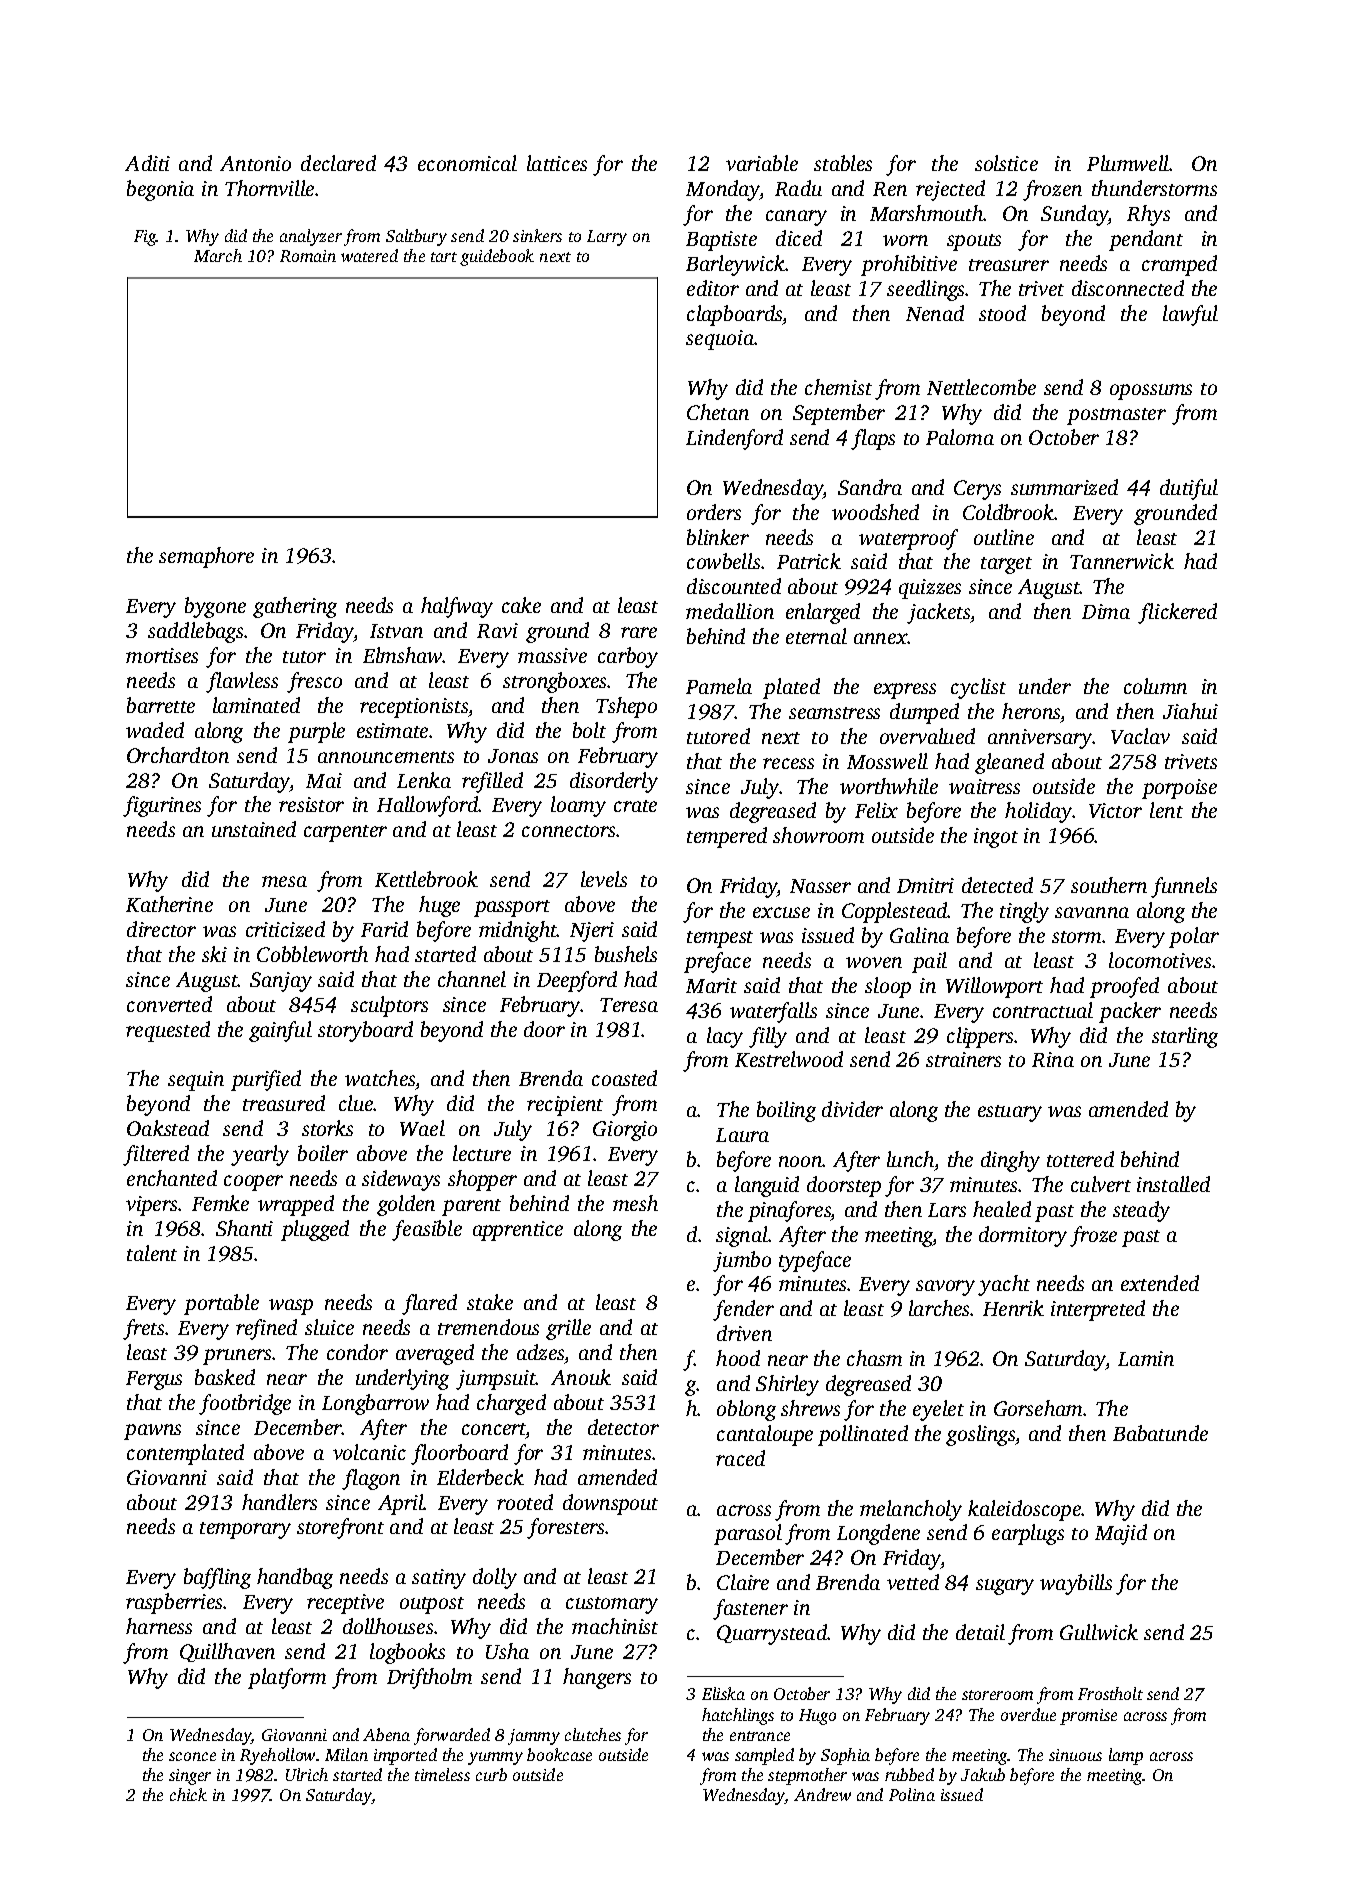 This page has height=1902, width=1345. What do you see at coordinates (1128, 163) in the page?
I see `Plumwell` at bounding box center [1128, 163].
